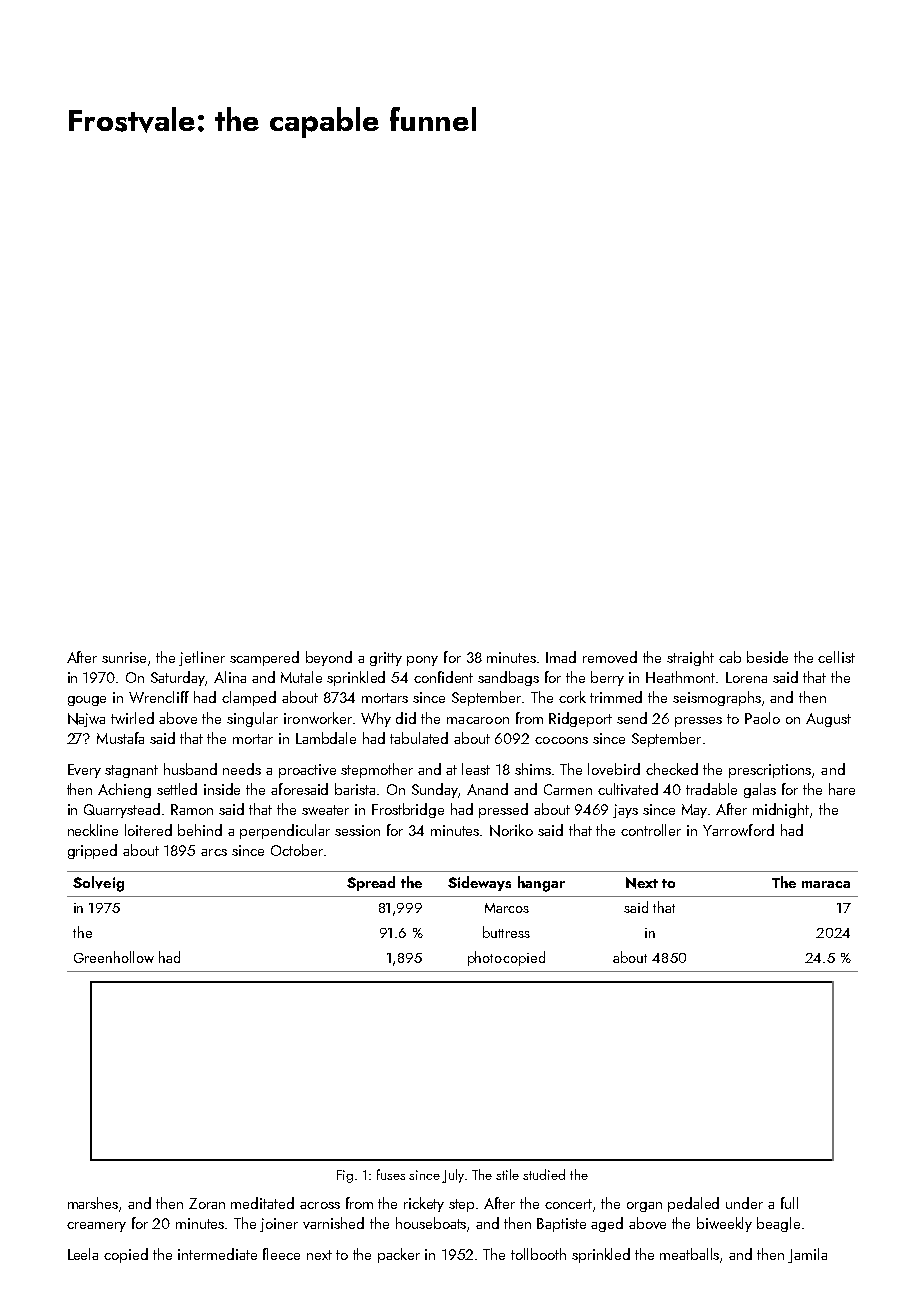 The image size is (924, 1314). I want to click on needs, so click(242, 769).
